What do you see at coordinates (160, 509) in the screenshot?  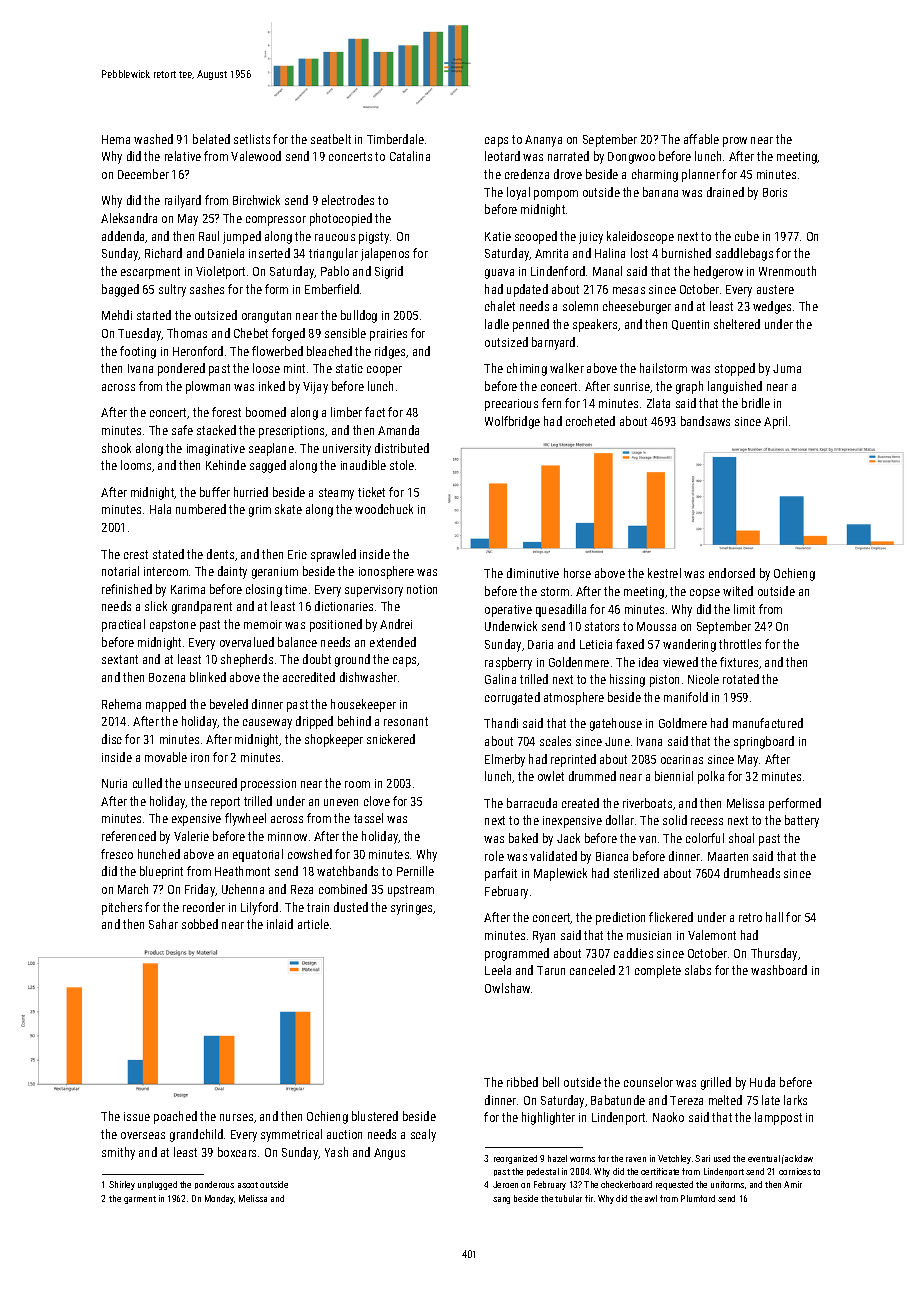 I see `Hala` at bounding box center [160, 509].
